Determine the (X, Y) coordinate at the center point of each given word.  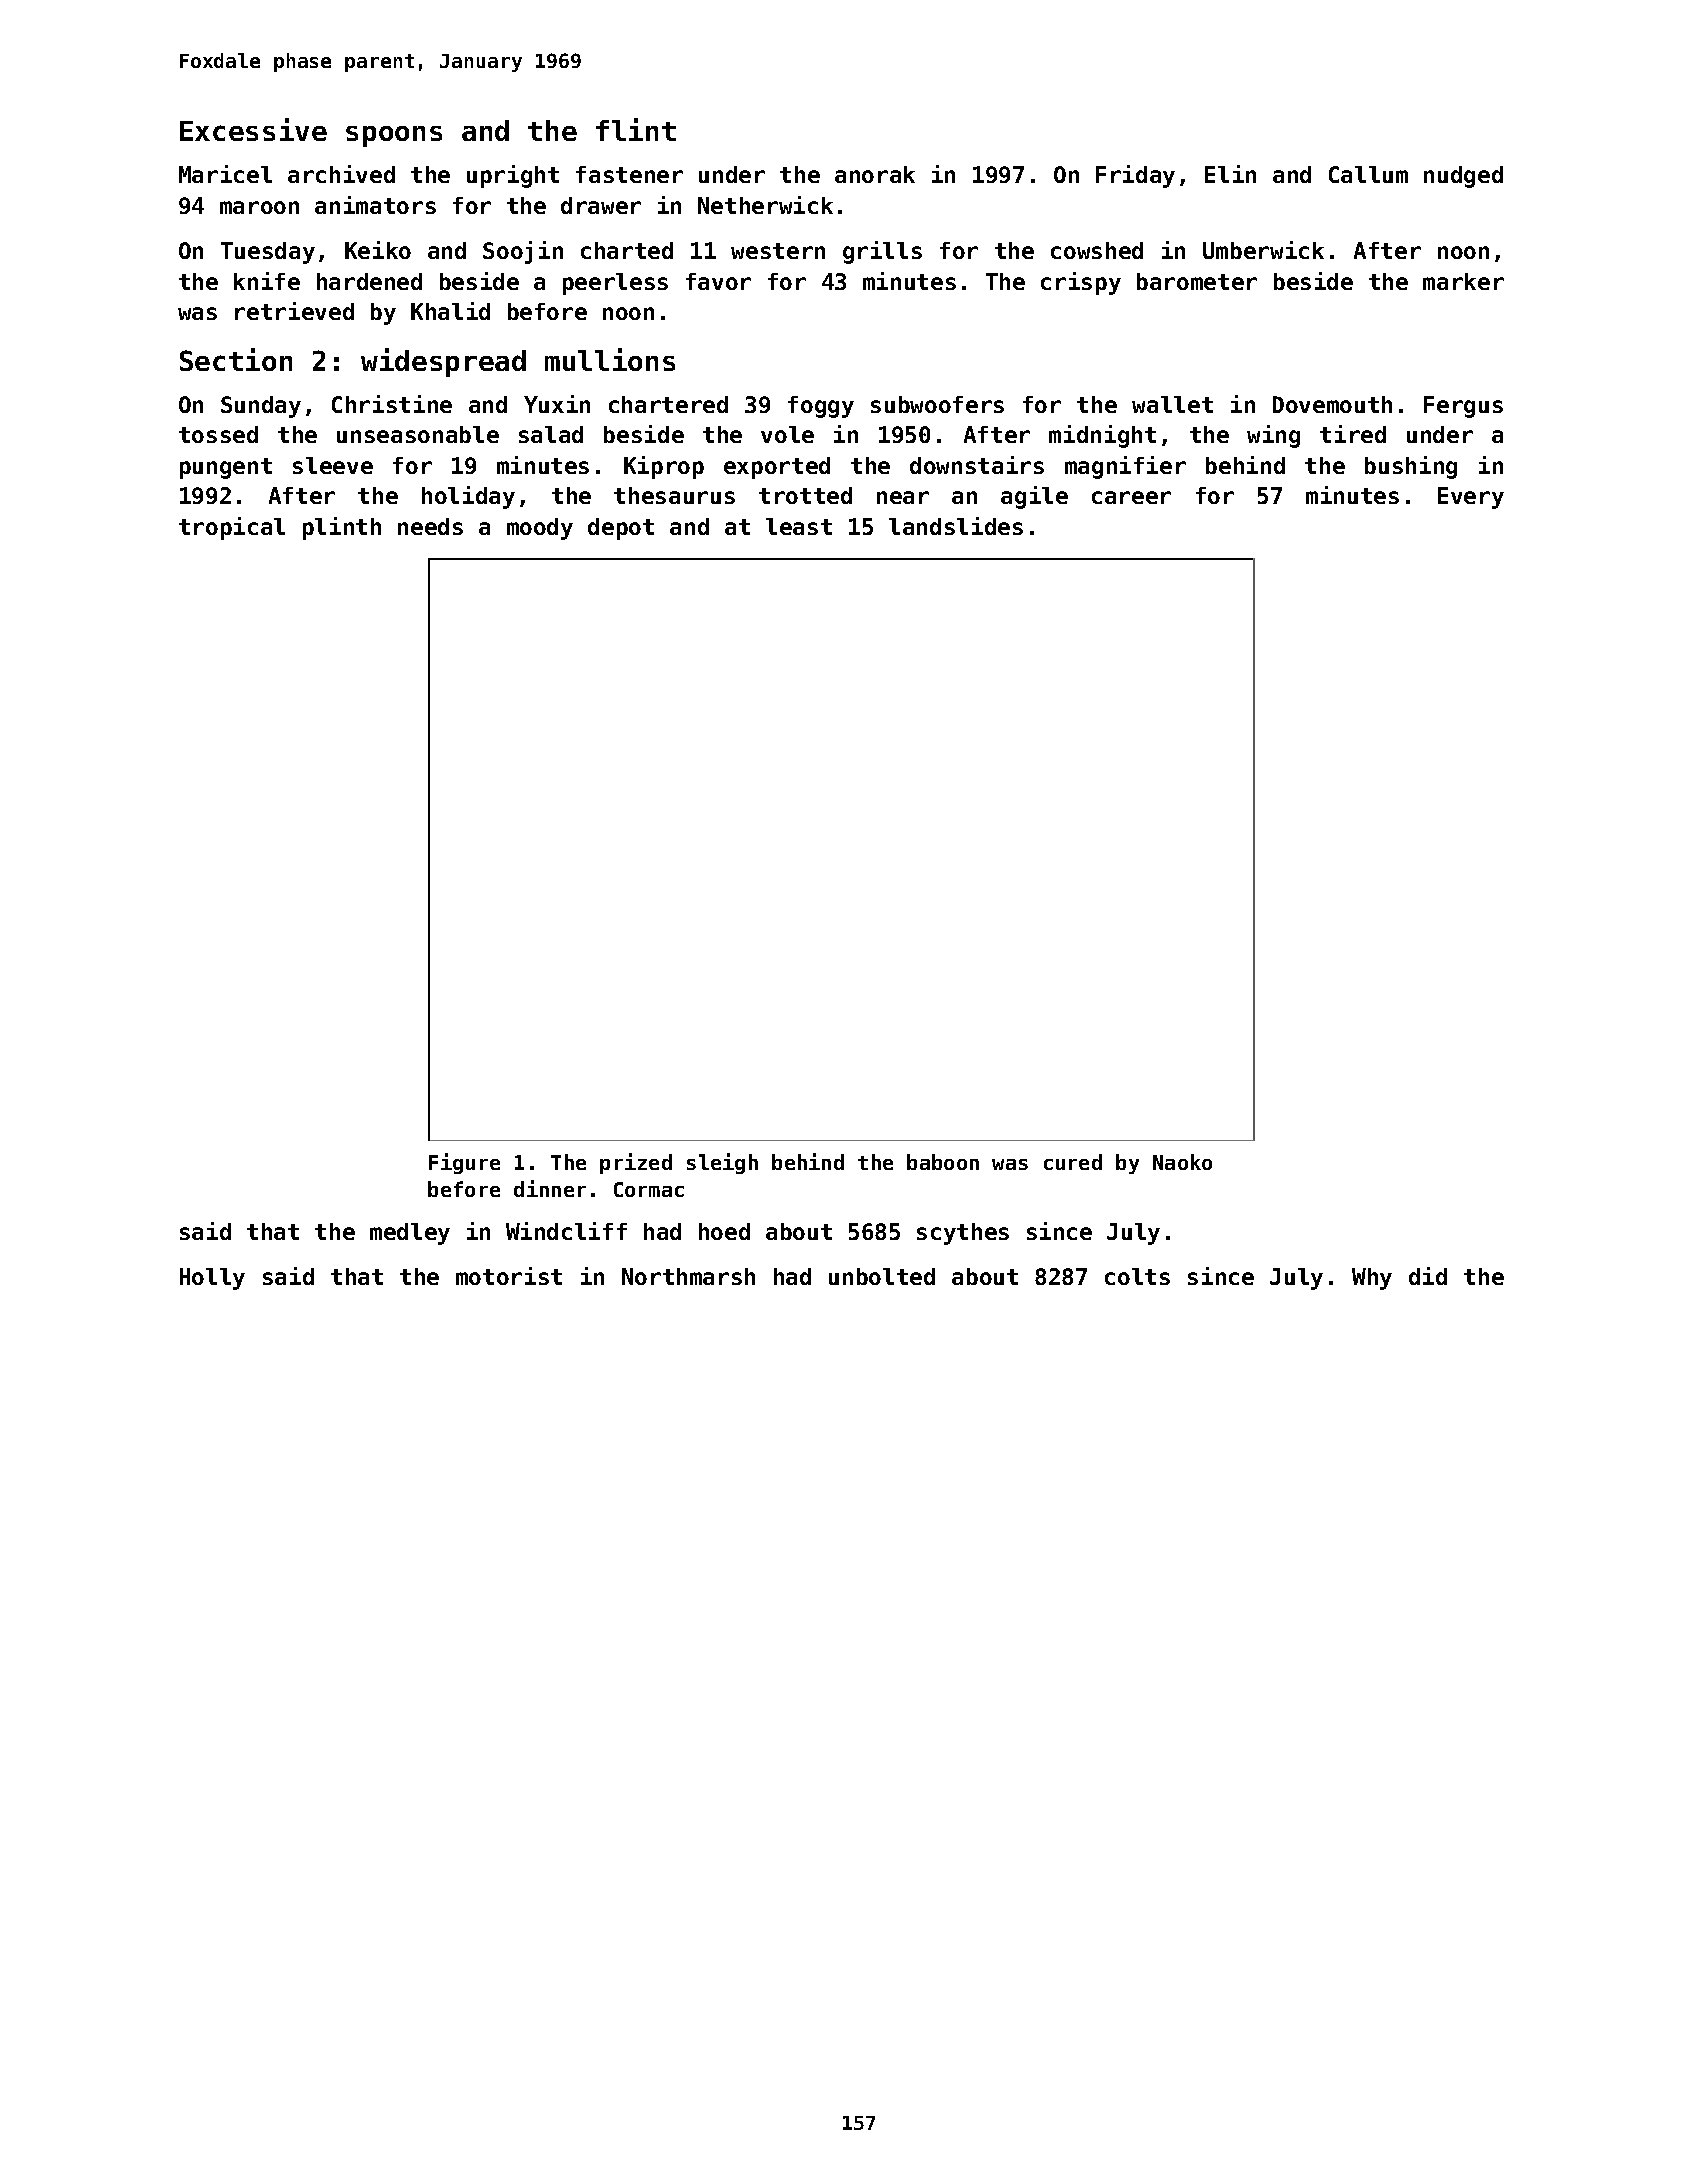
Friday (1135, 176)
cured (1073, 1162)
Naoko (1182, 1162)
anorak (875, 174)
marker (1463, 281)
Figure (464, 1163)
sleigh (722, 1163)
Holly (212, 1279)
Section (236, 359)
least (799, 526)
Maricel (225, 174)
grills (882, 252)
